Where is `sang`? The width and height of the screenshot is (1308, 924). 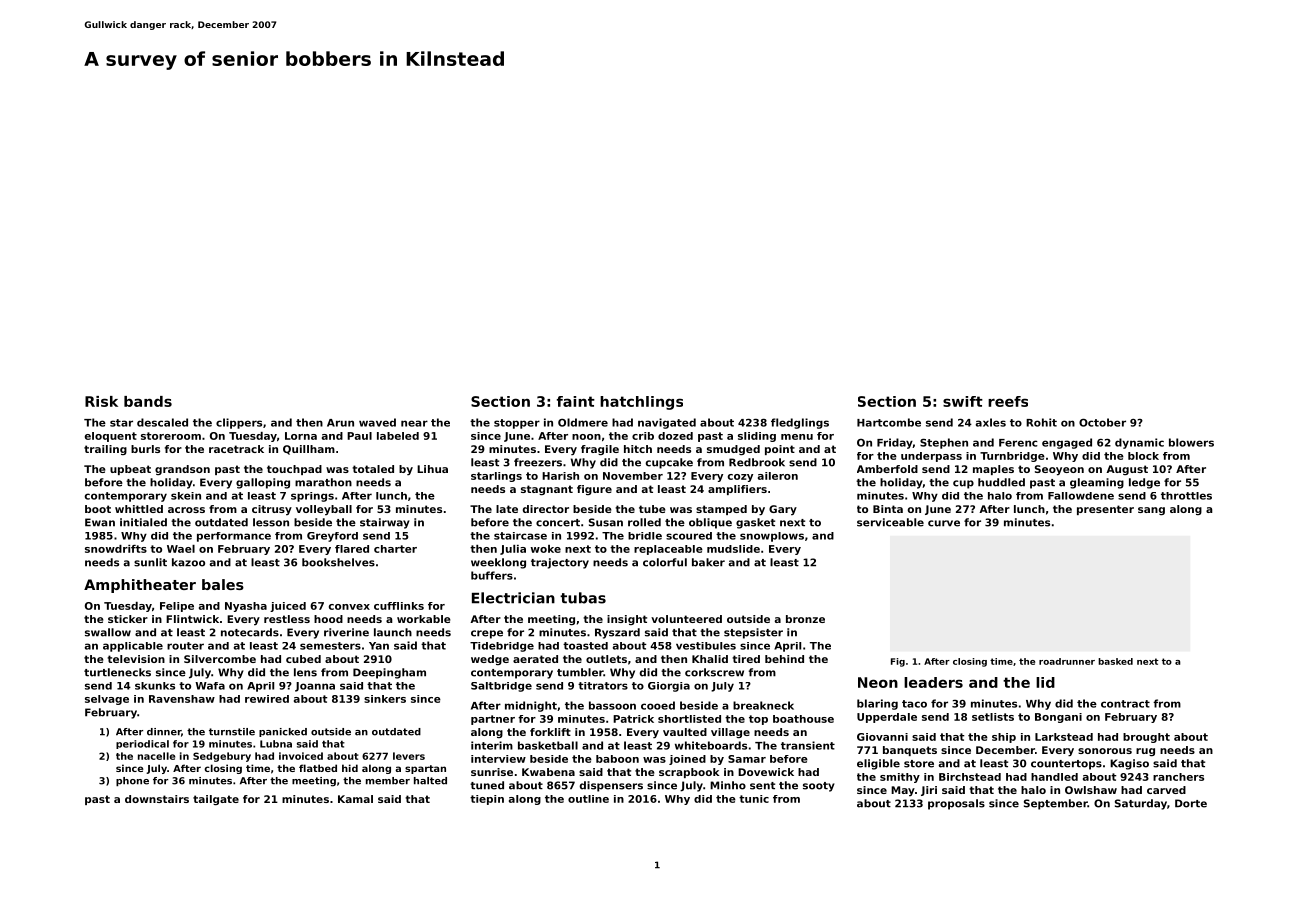
sang is located at coordinates (1151, 511).
